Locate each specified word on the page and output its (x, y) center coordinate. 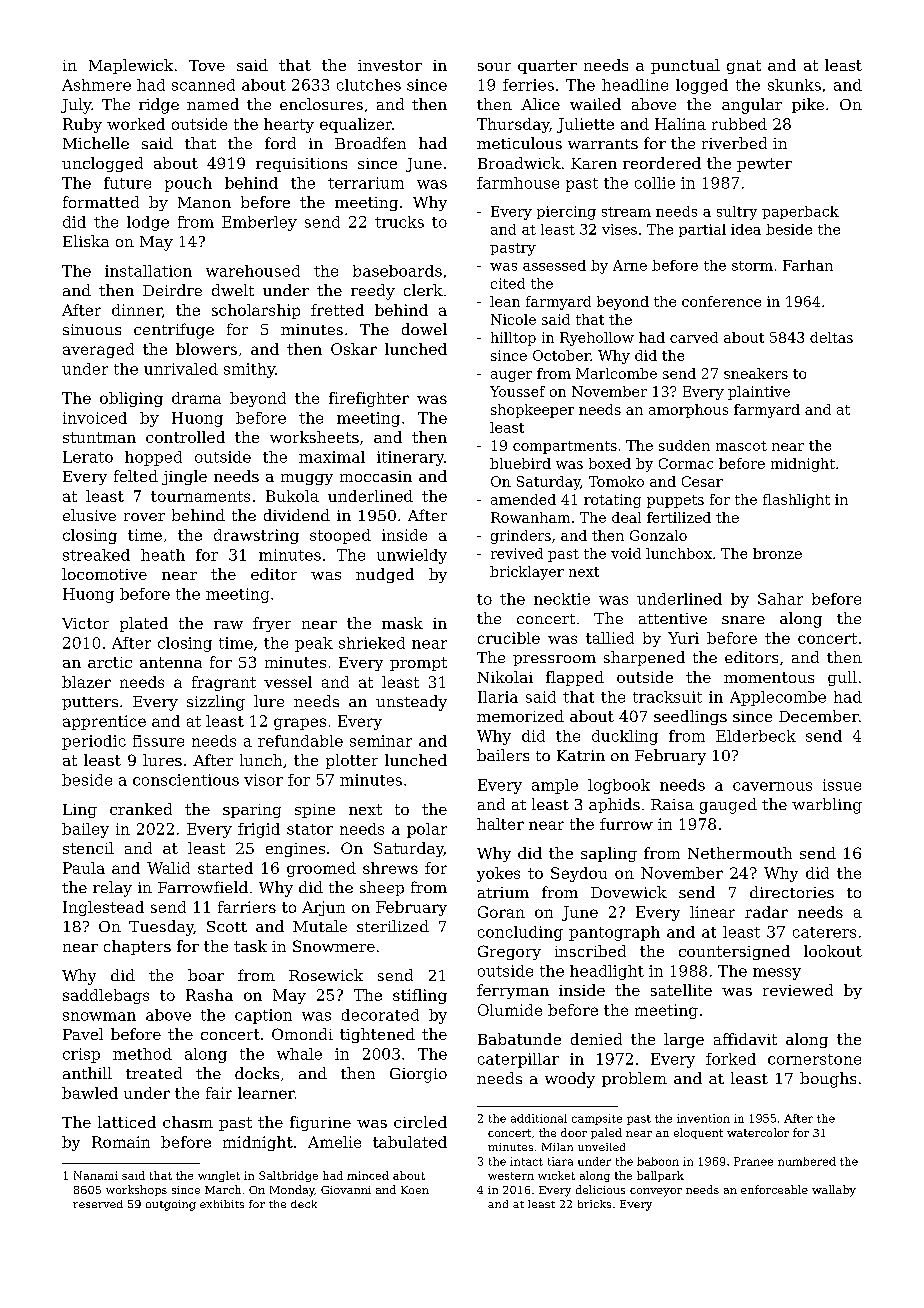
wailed (595, 104)
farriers (247, 907)
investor (390, 65)
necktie (562, 599)
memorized (520, 716)
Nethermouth (740, 853)
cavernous (772, 786)
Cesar (702, 481)
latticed (127, 1122)
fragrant (224, 683)
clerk (423, 290)
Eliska (86, 241)
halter (500, 824)
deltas (831, 337)
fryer (272, 624)
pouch (188, 184)
